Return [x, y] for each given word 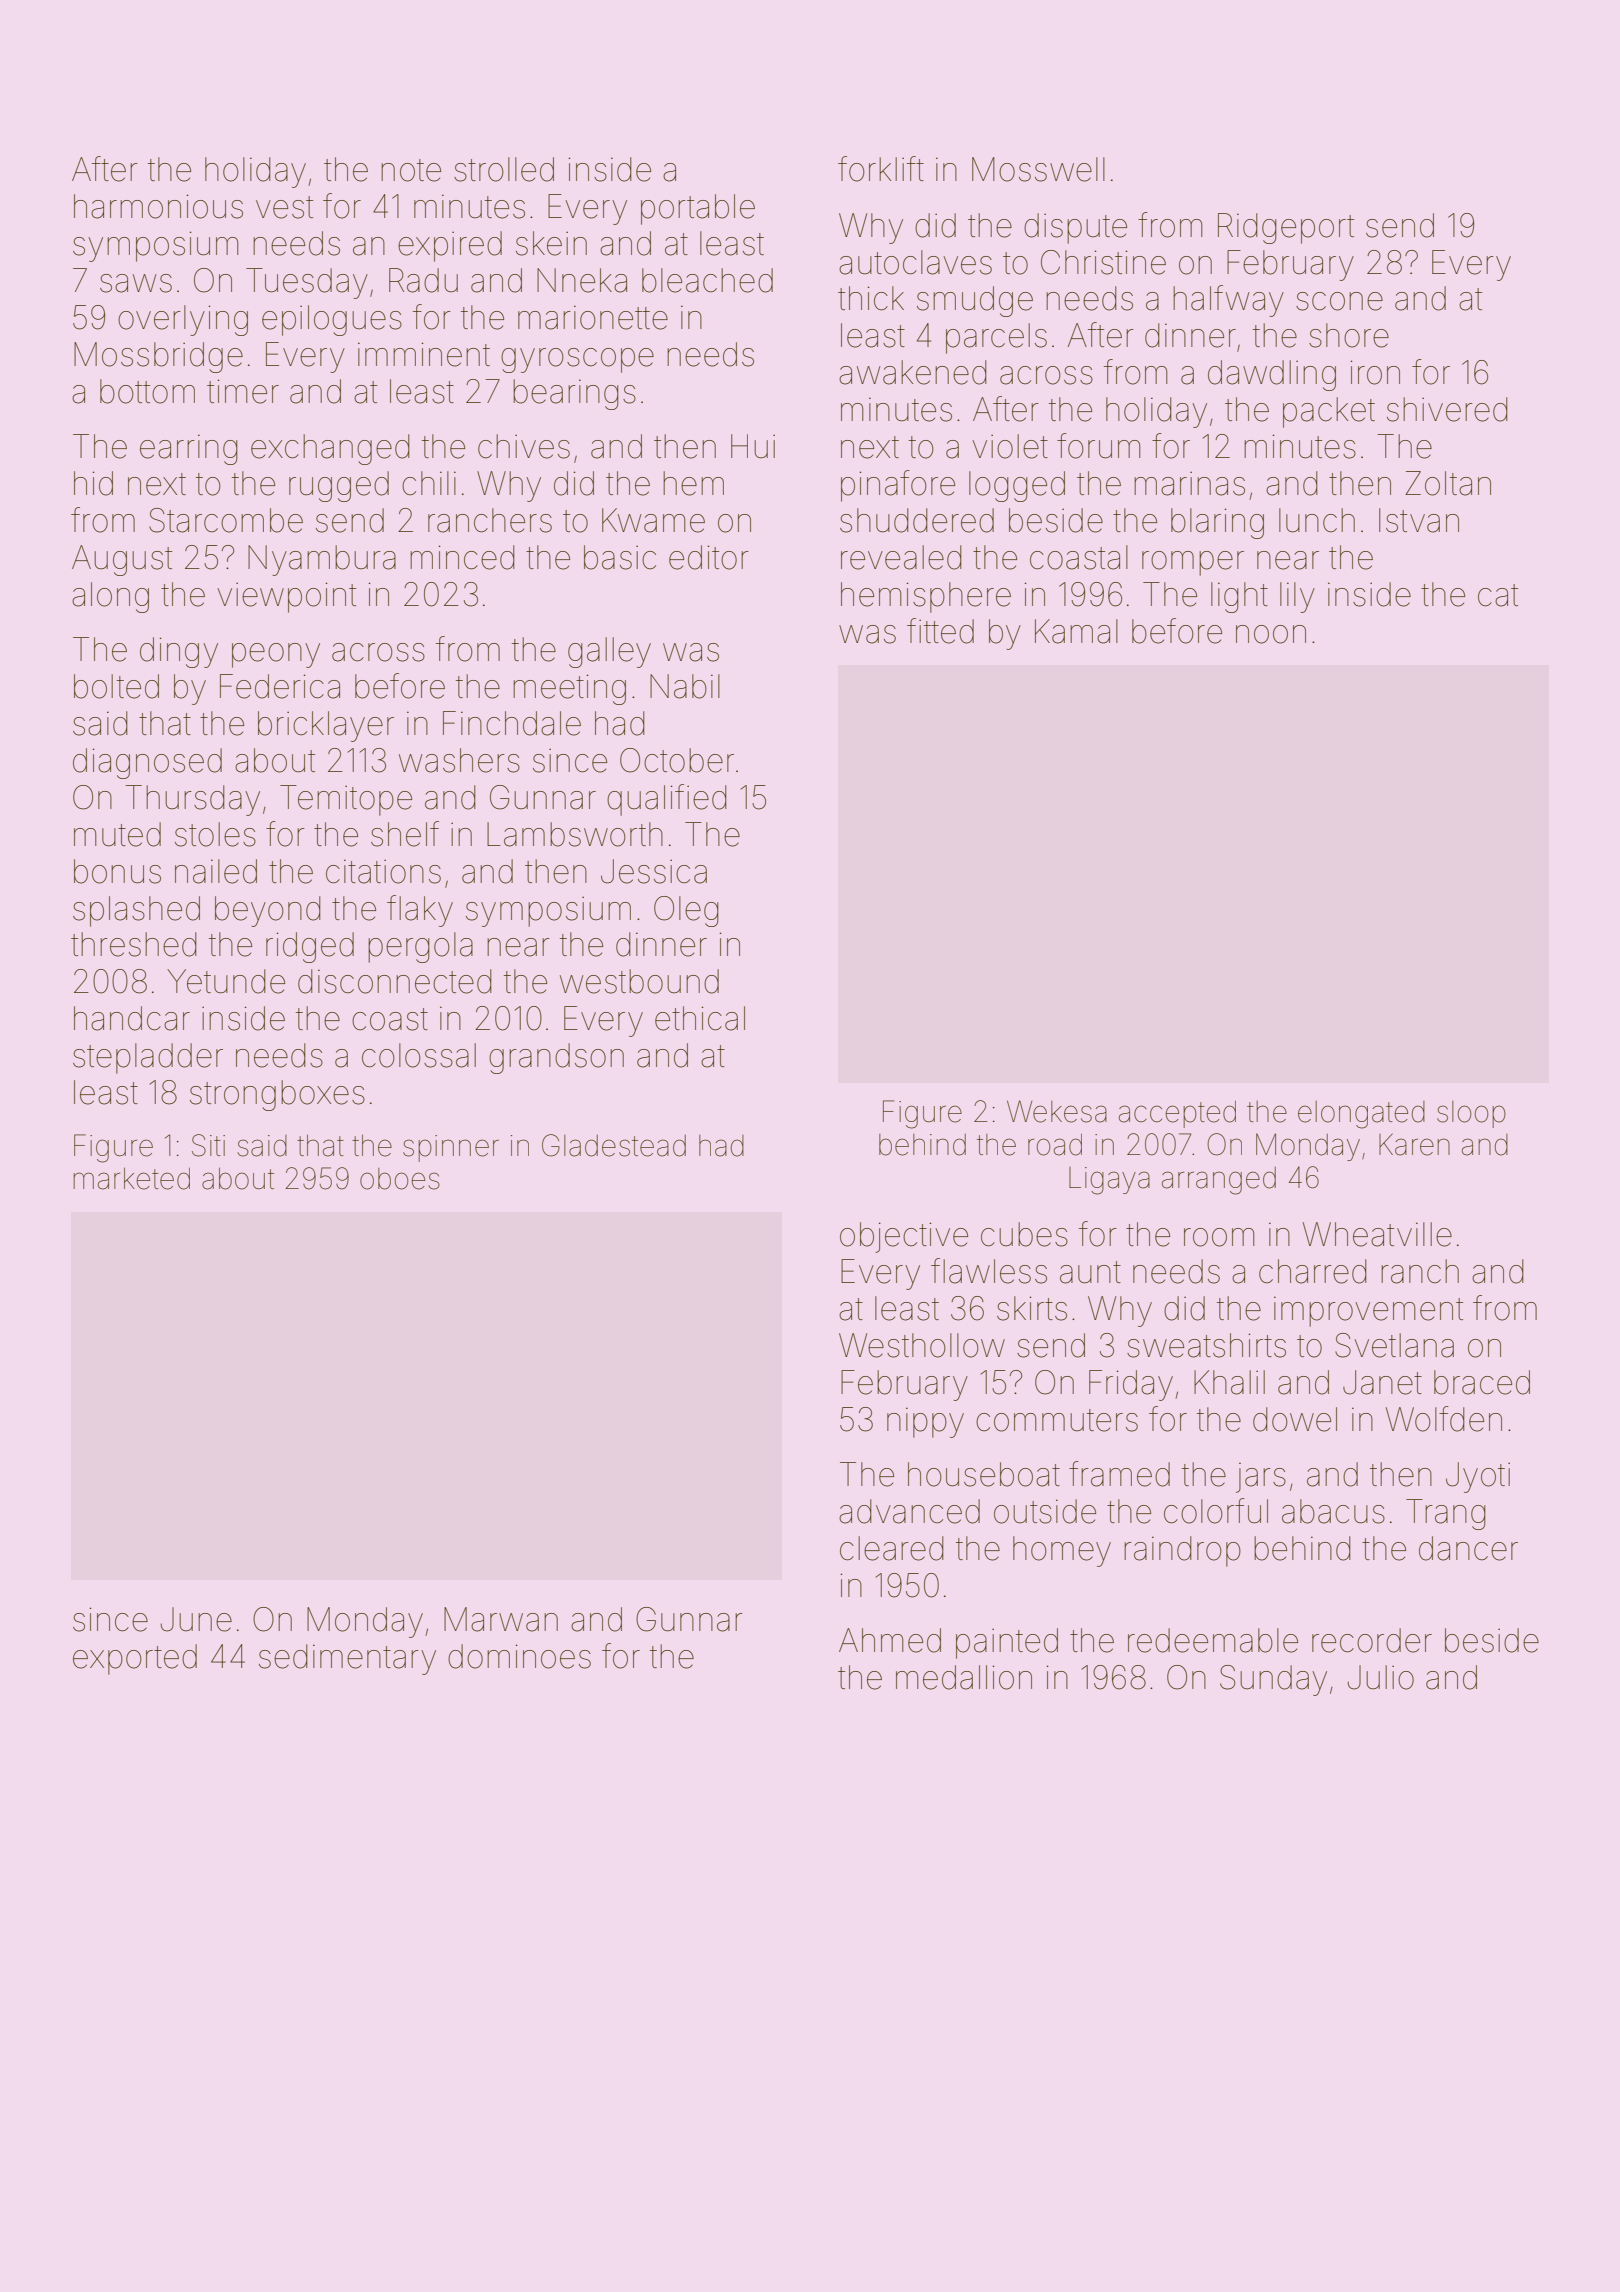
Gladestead [614, 1145]
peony [276, 655]
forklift [881, 169]
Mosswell [1038, 169]
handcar [132, 1018]
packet [1329, 412]
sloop [1471, 1114]
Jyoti [1478, 1477]
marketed [131, 1179]
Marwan [501, 1619]
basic [620, 557]
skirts [1032, 1308]
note [411, 170]
